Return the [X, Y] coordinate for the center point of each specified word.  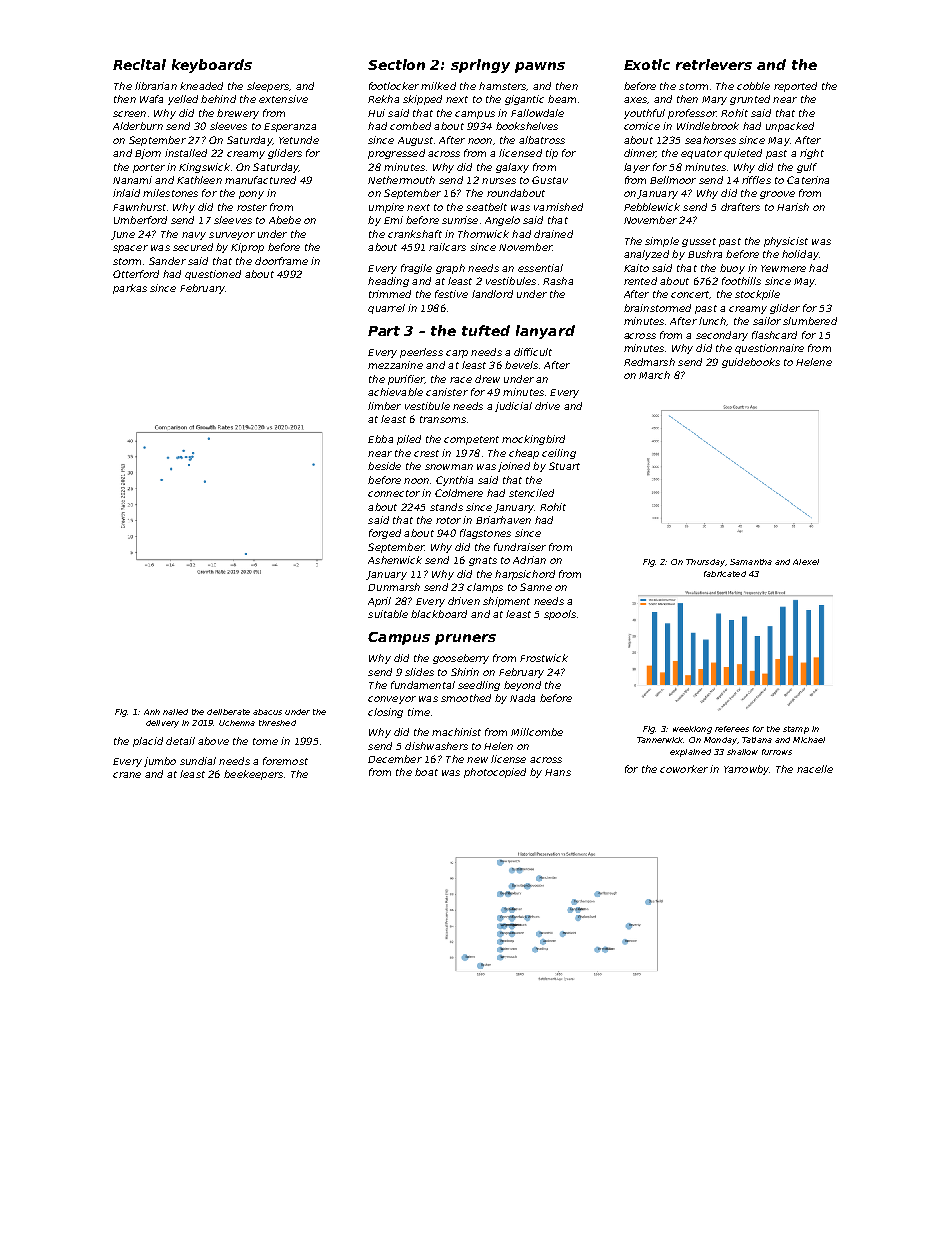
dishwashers [436, 746]
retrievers [714, 64]
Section [396, 64]
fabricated [725, 574]
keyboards [212, 66]
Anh [152, 712]
